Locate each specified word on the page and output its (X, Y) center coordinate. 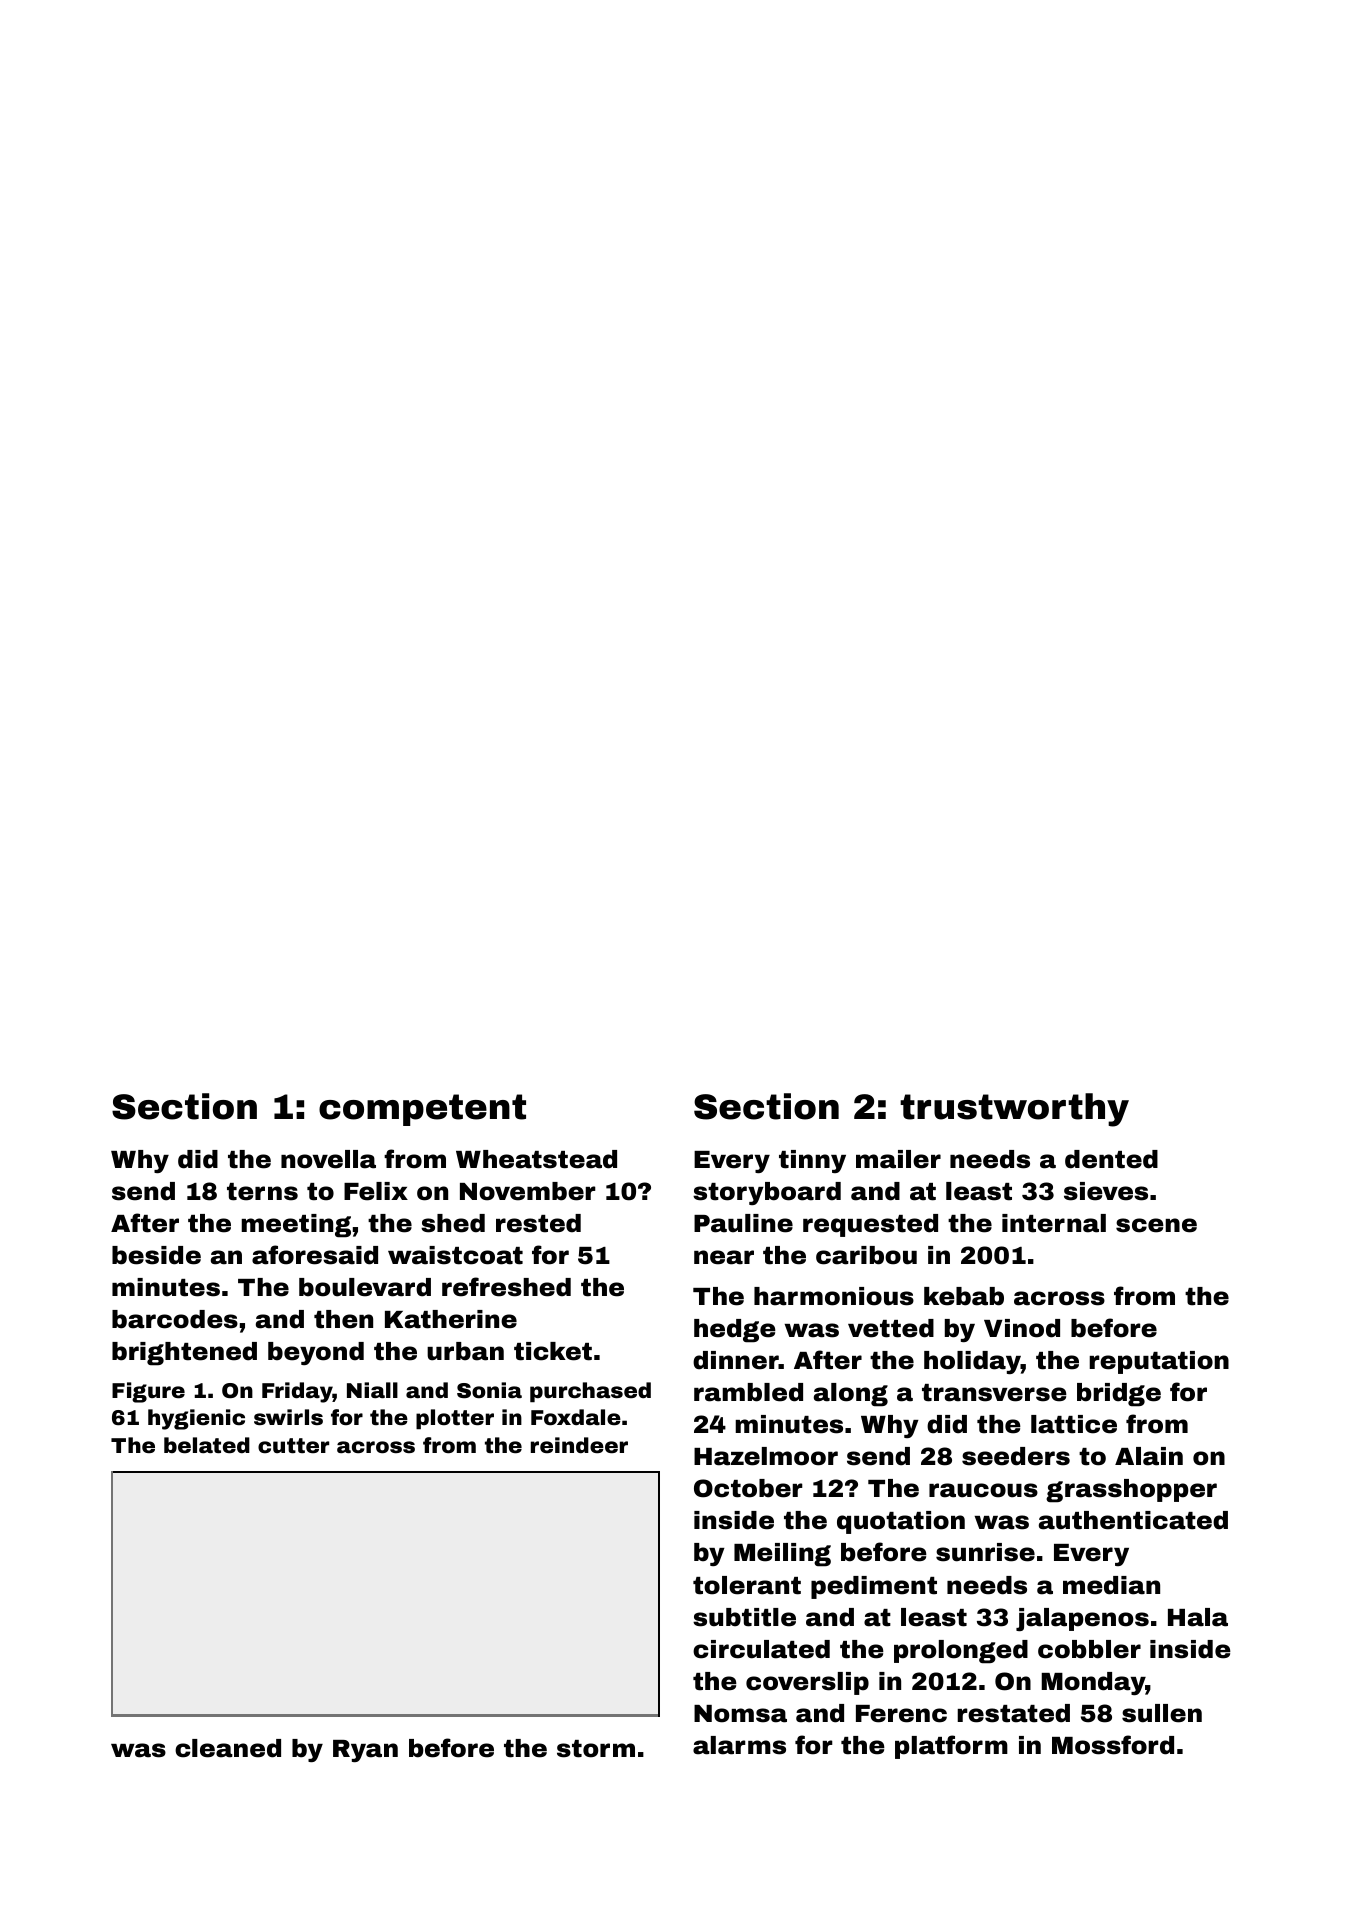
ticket (553, 1351)
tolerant (747, 1585)
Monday (1093, 1683)
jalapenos (1082, 1619)
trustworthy (1014, 1110)
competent (422, 1110)
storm (596, 1749)
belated (207, 1445)
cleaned (228, 1748)
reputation (1159, 1362)
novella (328, 1159)
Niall (372, 1390)
